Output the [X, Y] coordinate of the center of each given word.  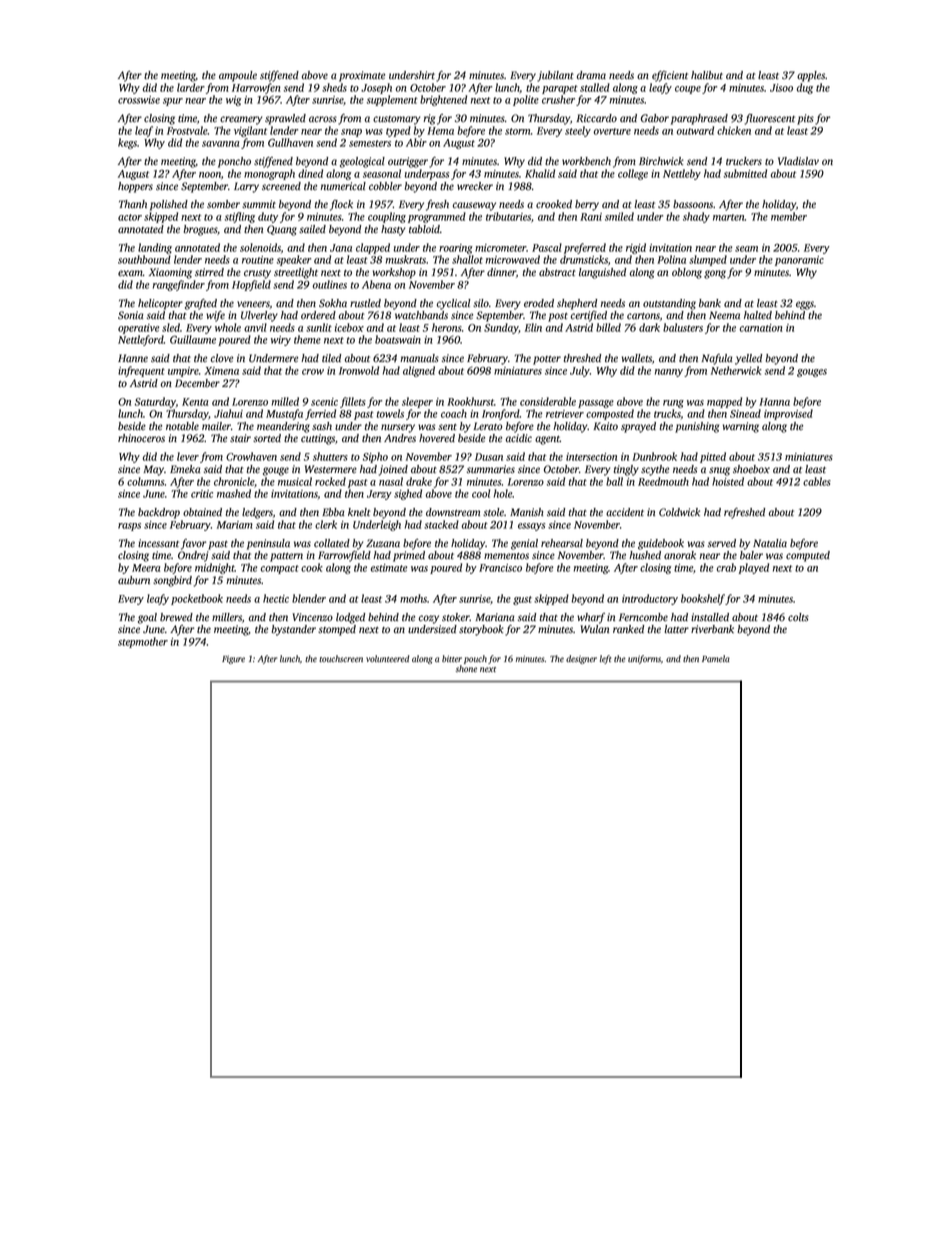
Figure [233, 659]
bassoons [693, 204]
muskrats [406, 259]
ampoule [238, 76]
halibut [707, 75]
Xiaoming [170, 273]
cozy [429, 619]
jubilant [555, 76]
